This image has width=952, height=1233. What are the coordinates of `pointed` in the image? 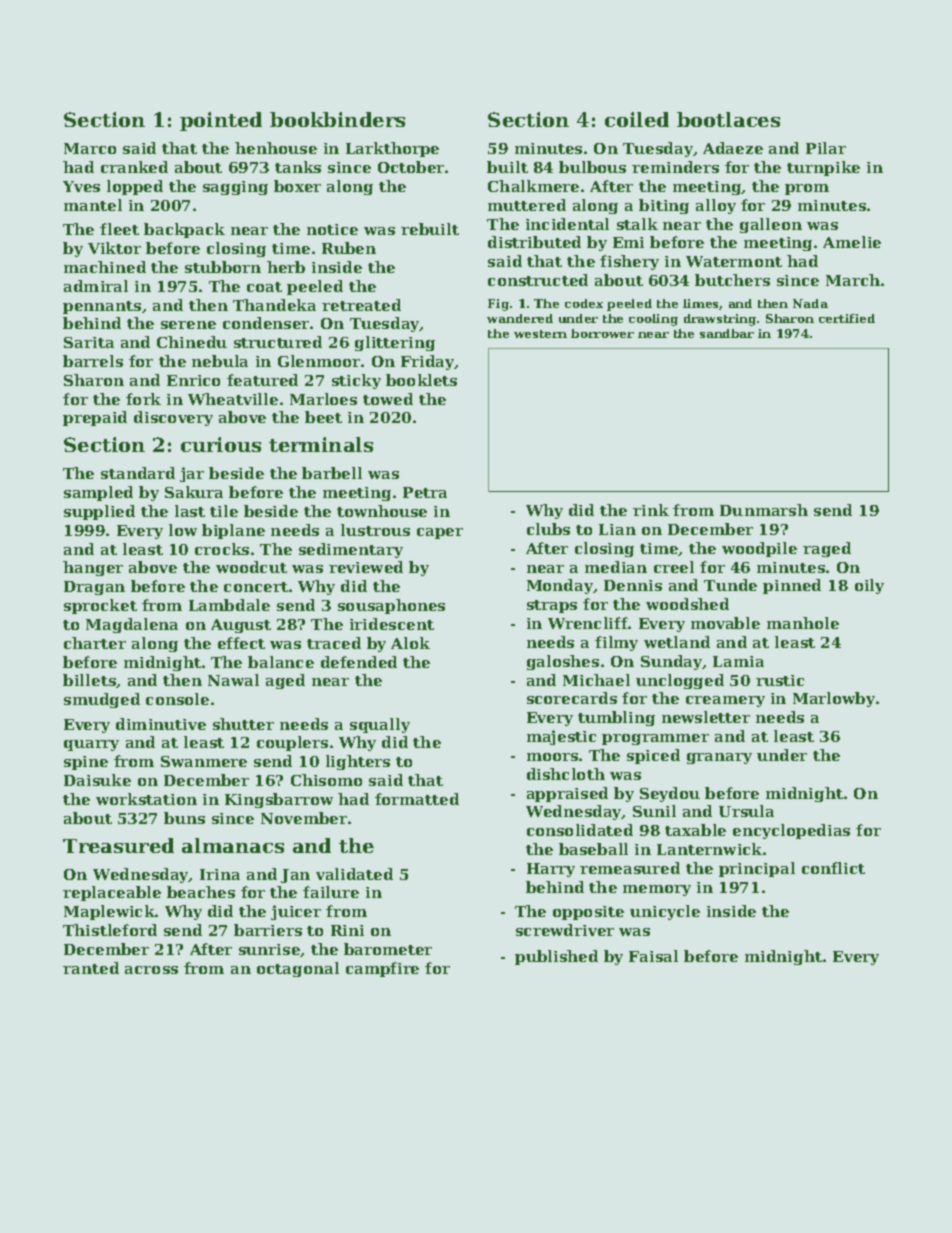 It's located at (221, 121).
